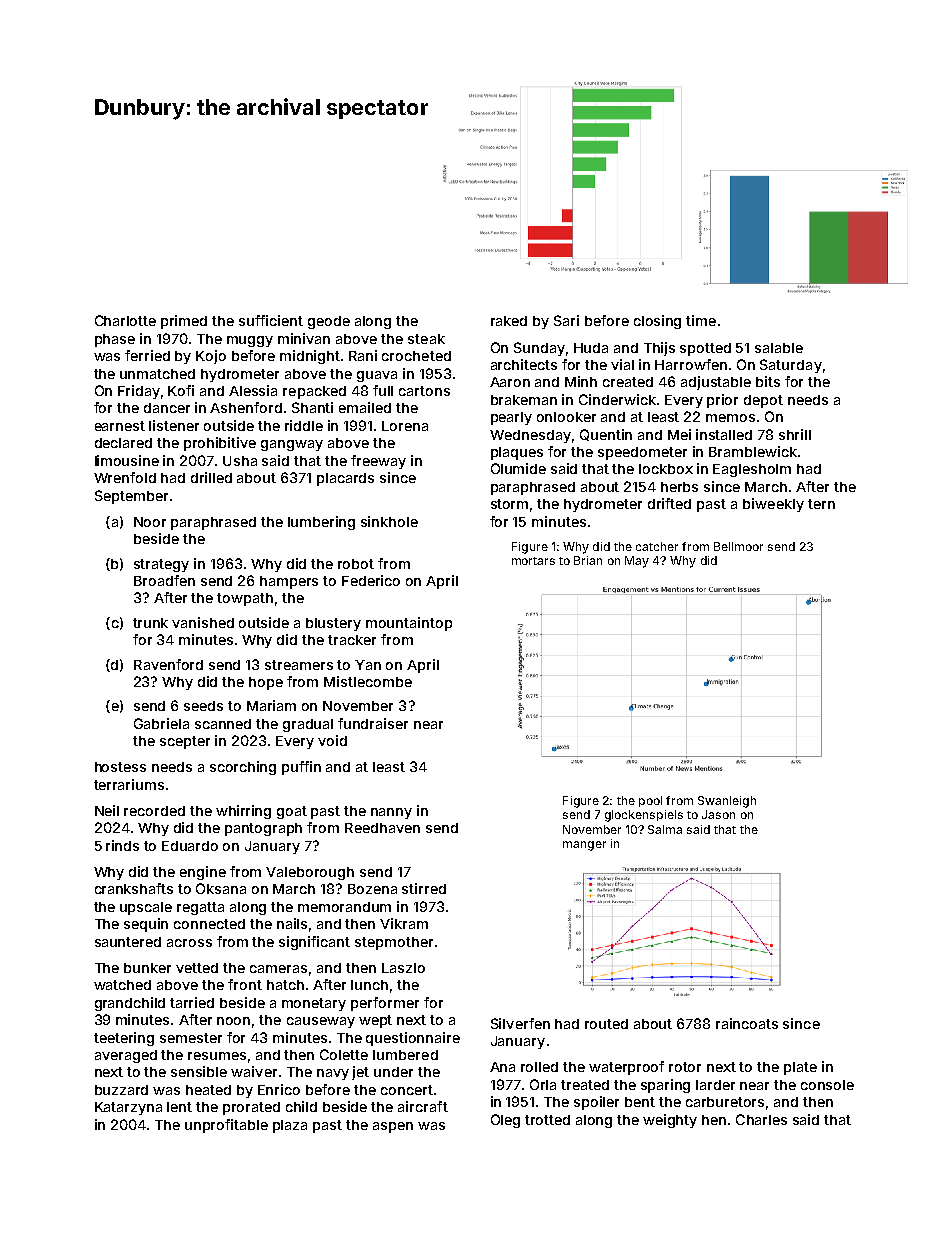 Image resolution: width=952 pixels, height=1233 pixels. Describe the element at coordinates (405, 426) in the page. I see `Lorena` at that location.
